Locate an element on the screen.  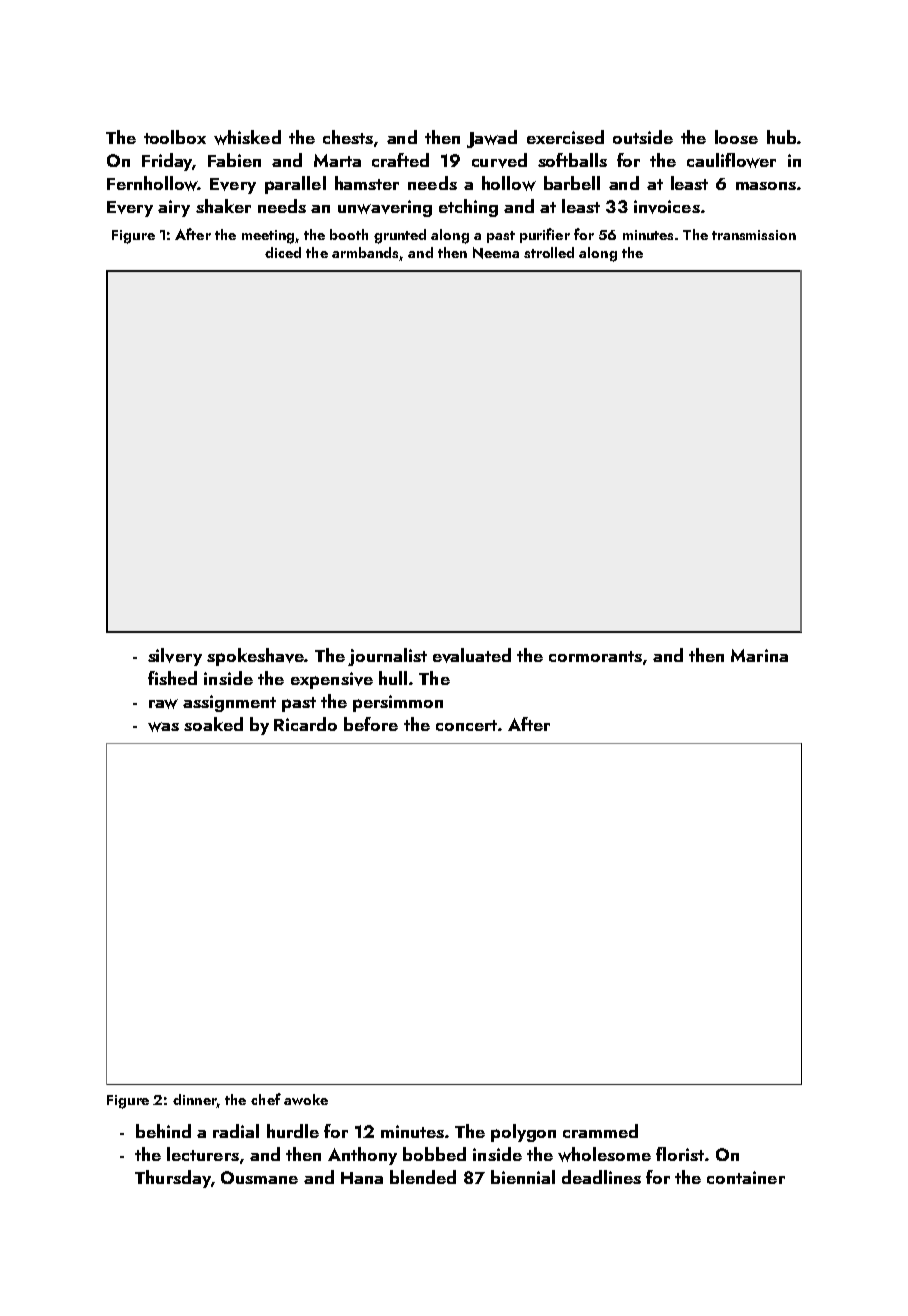
spokeshave is located at coordinates (255, 657).
